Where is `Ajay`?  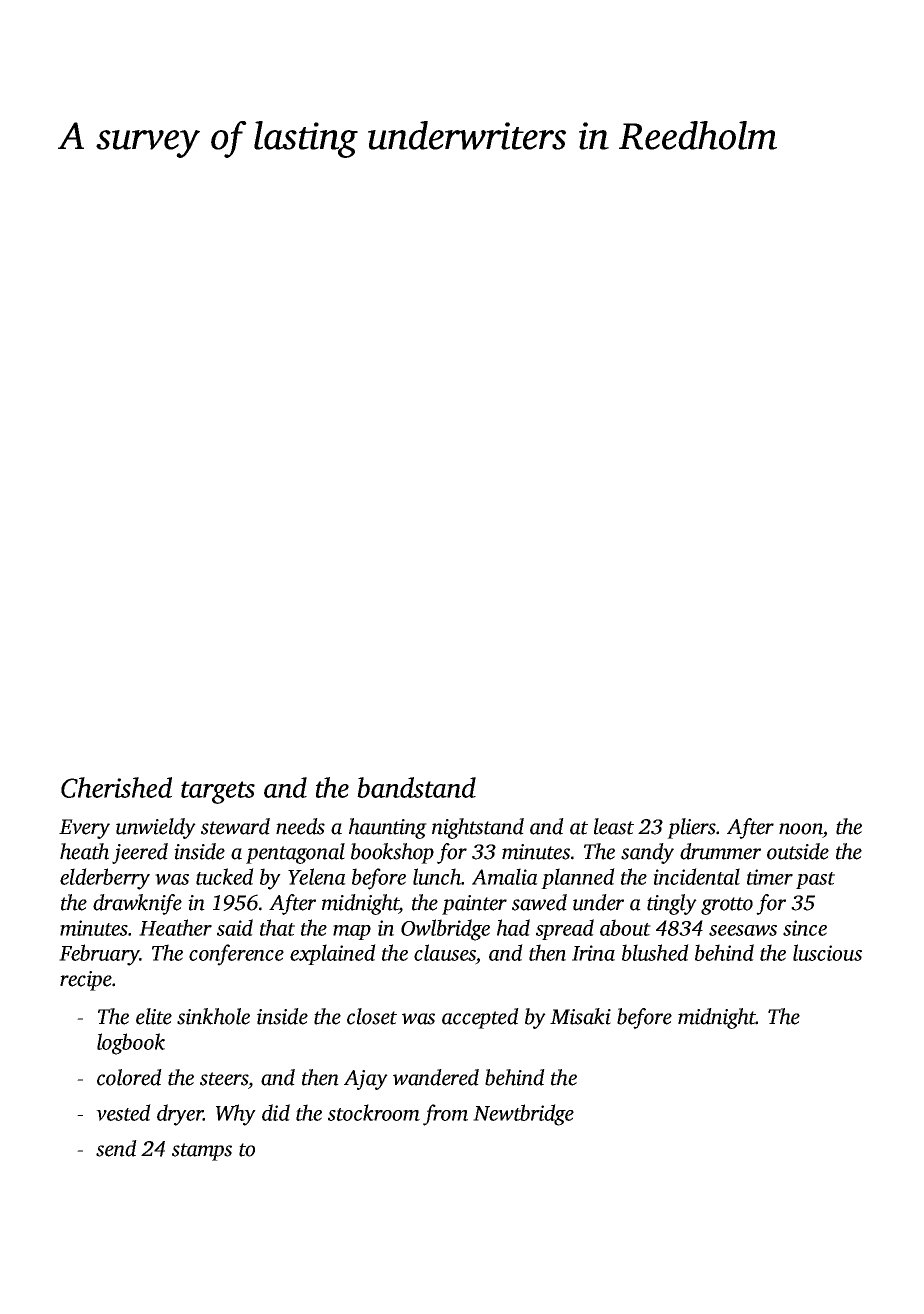 Ajay is located at coordinates (366, 1080).
